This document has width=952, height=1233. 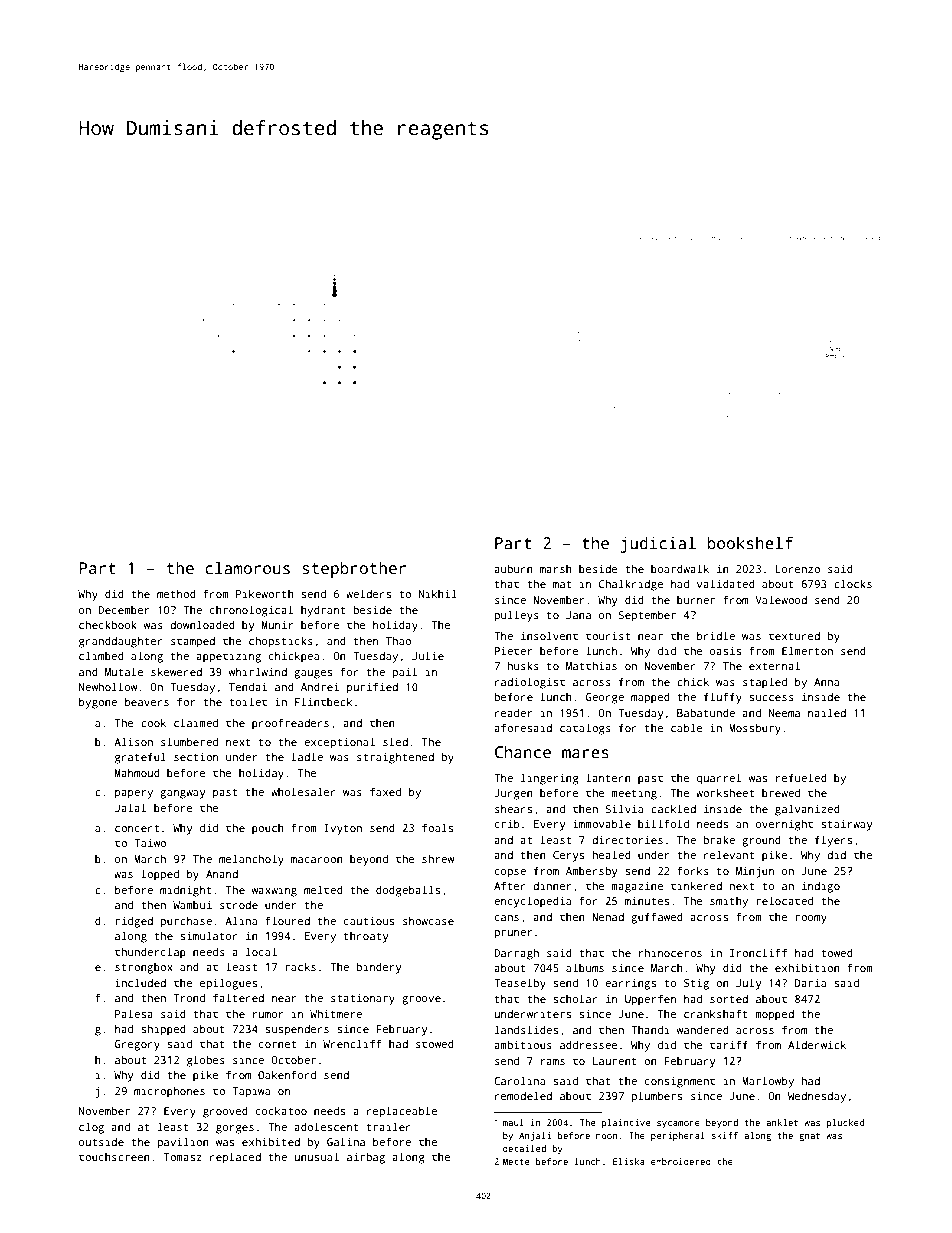 What do you see at coordinates (247, 568) in the document?
I see `clamorous` at bounding box center [247, 568].
